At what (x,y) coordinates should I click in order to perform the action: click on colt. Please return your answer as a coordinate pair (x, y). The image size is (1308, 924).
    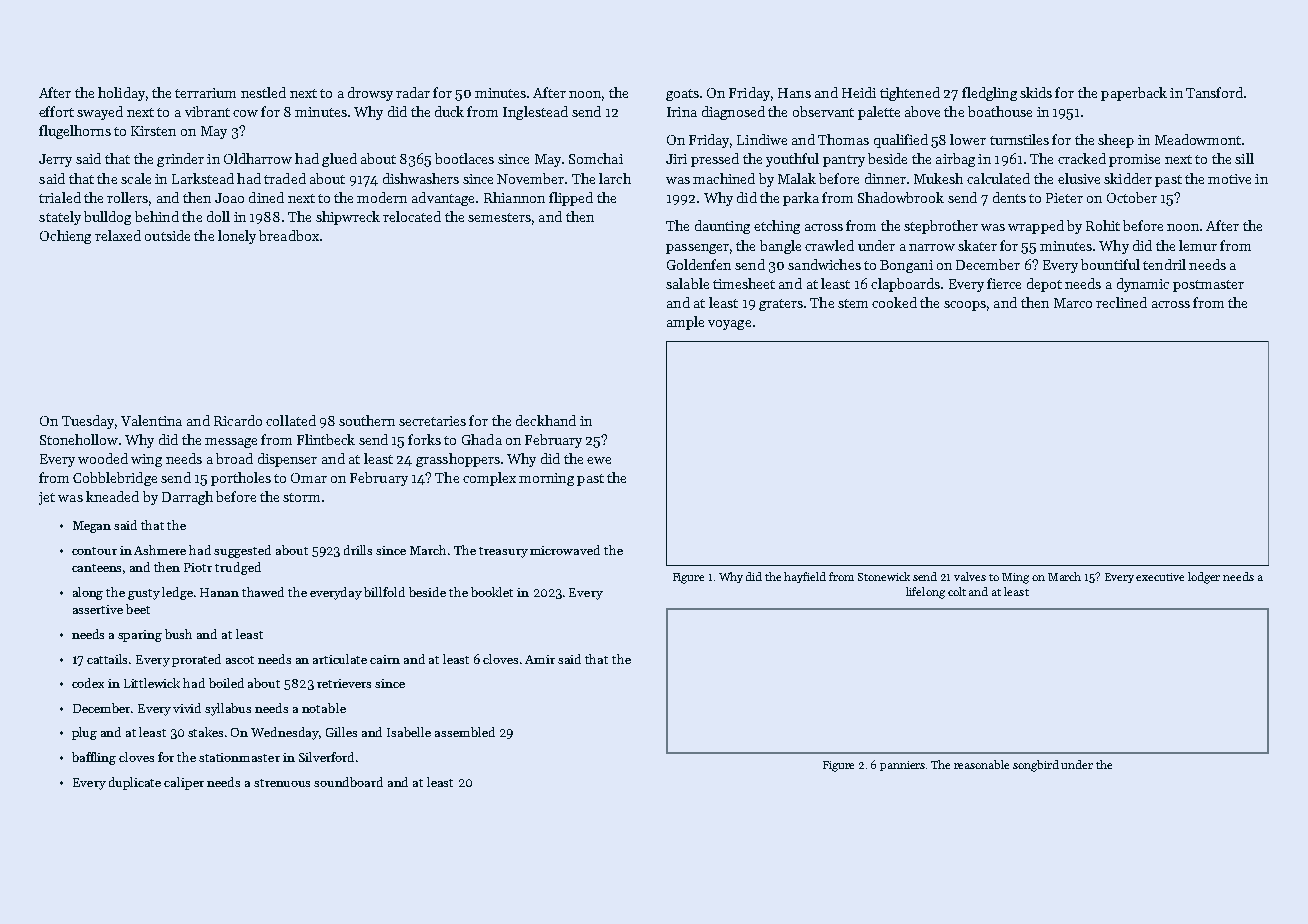
    Looking at the image, I should click on (957, 591).
